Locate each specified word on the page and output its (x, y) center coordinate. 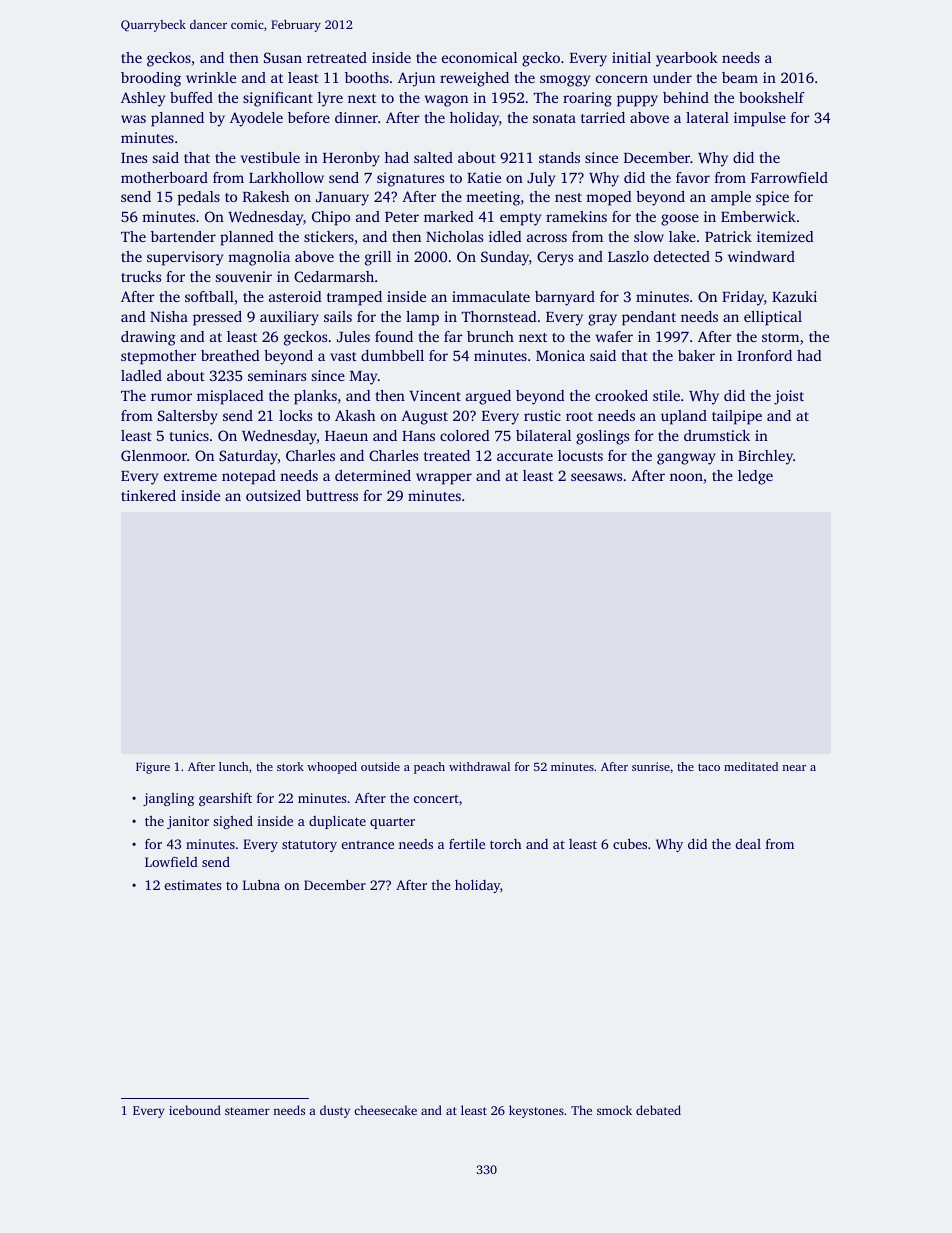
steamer (247, 1111)
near (794, 768)
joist (789, 397)
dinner (356, 117)
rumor (171, 397)
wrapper (444, 479)
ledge (755, 477)
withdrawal (479, 766)
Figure (153, 768)
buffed (191, 97)
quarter (392, 823)
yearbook (687, 59)
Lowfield (171, 861)
